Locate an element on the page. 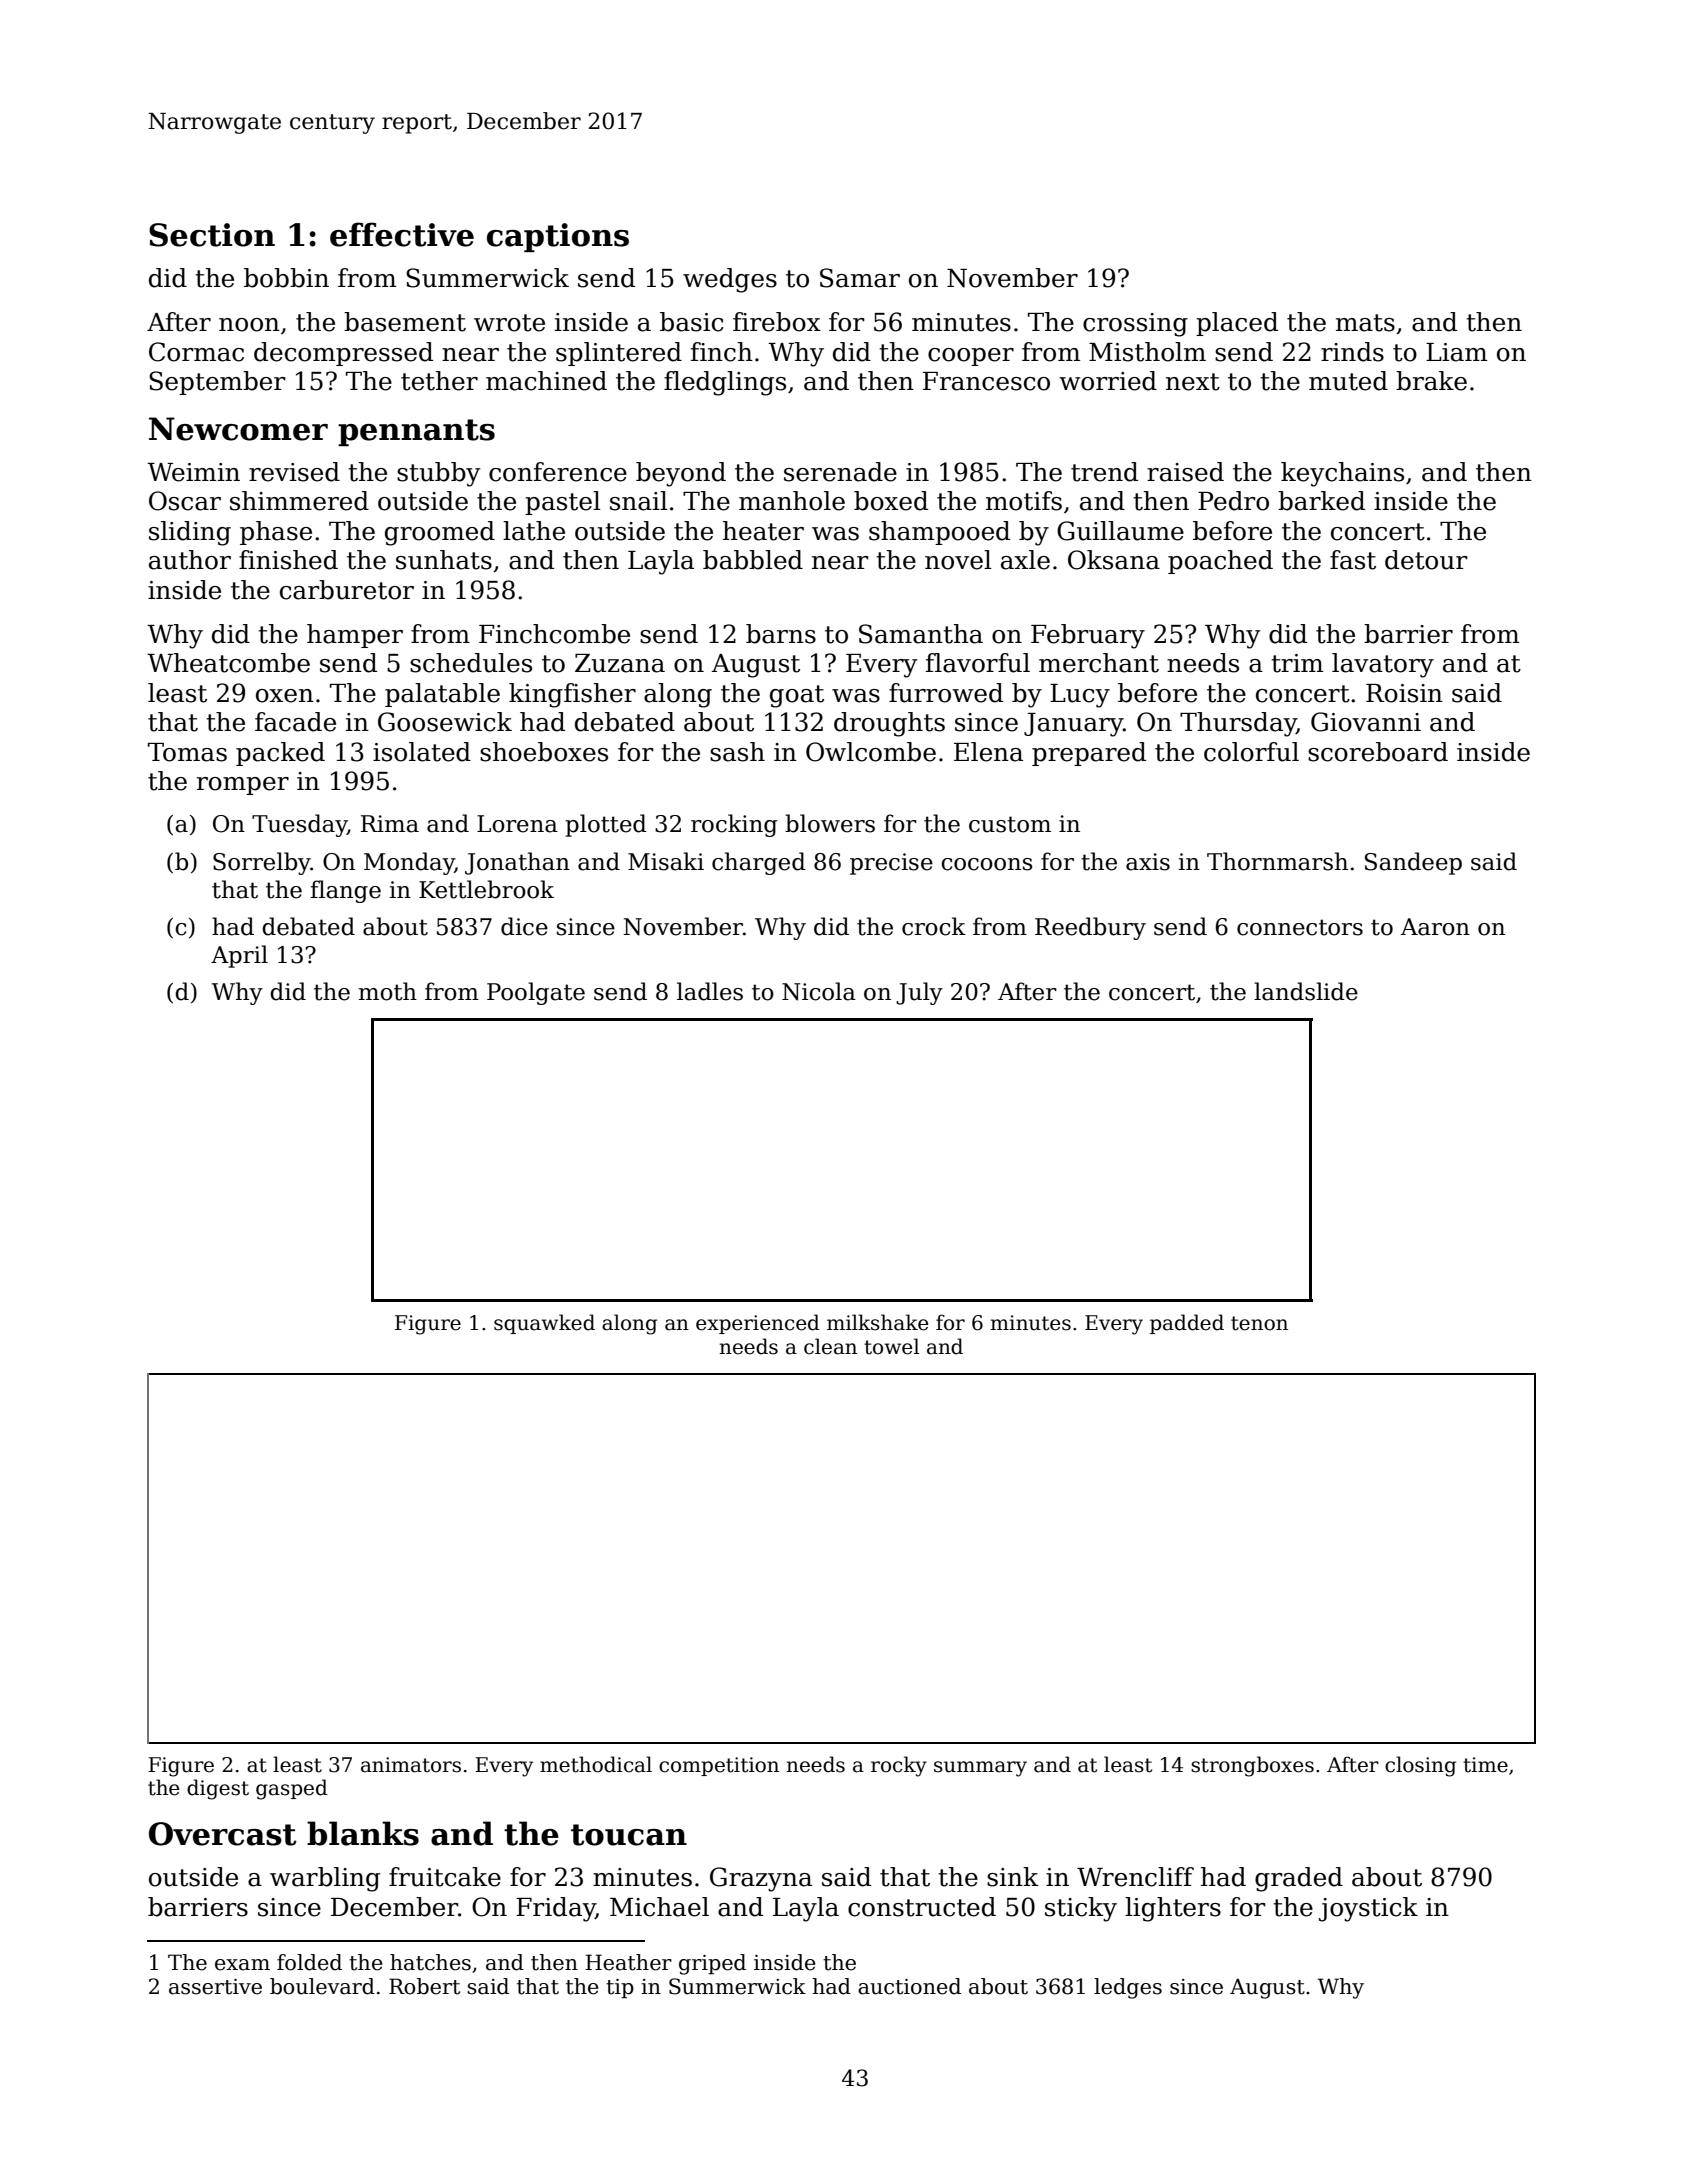 The image size is (1683, 2178). barns is located at coordinates (781, 634).
